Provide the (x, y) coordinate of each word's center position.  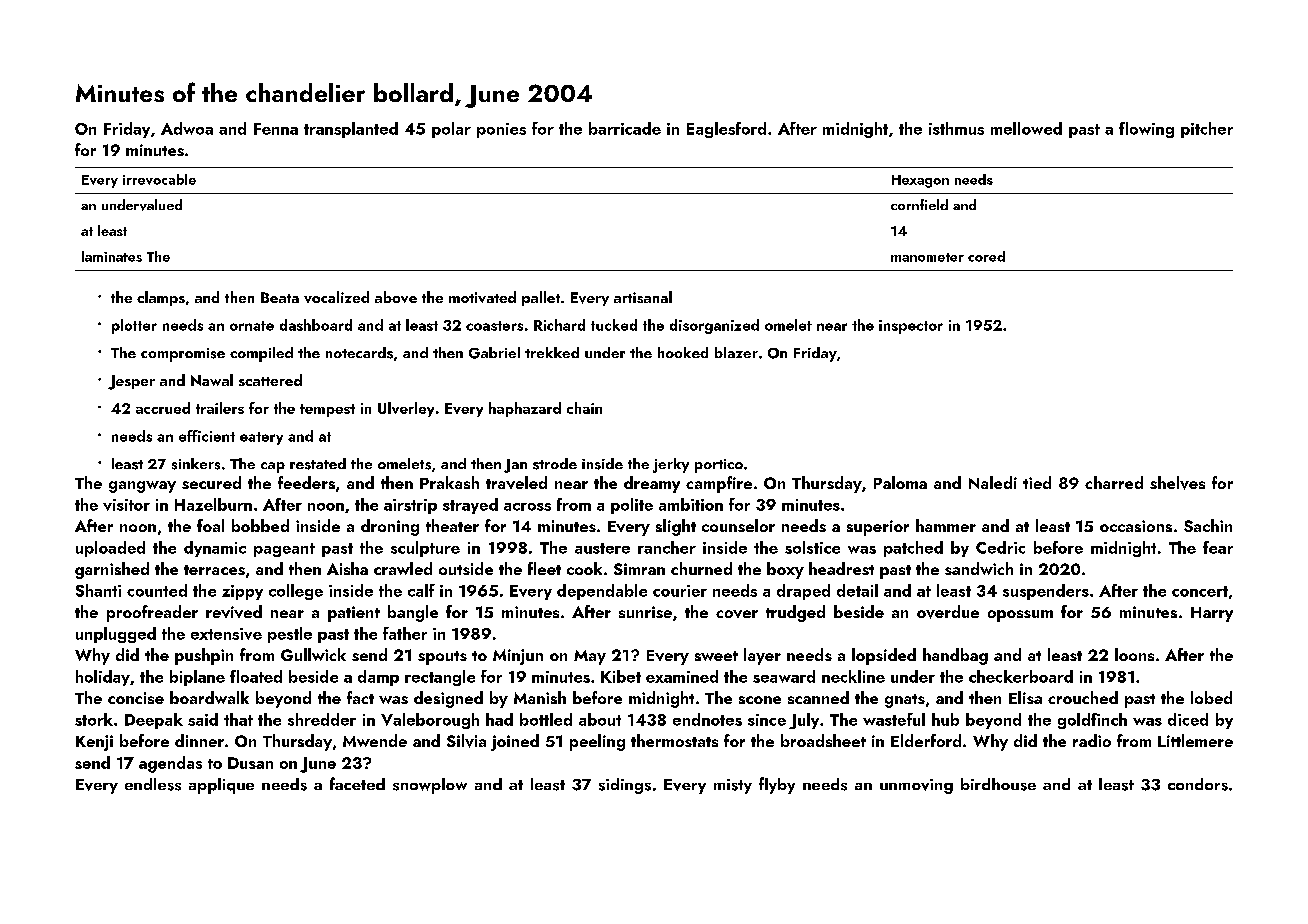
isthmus (956, 128)
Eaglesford (726, 130)
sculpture (425, 549)
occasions (1136, 526)
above (396, 297)
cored (986, 256)
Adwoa (187, 128)
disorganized (714, 326)
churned (701, 568)
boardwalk (209, 697)
